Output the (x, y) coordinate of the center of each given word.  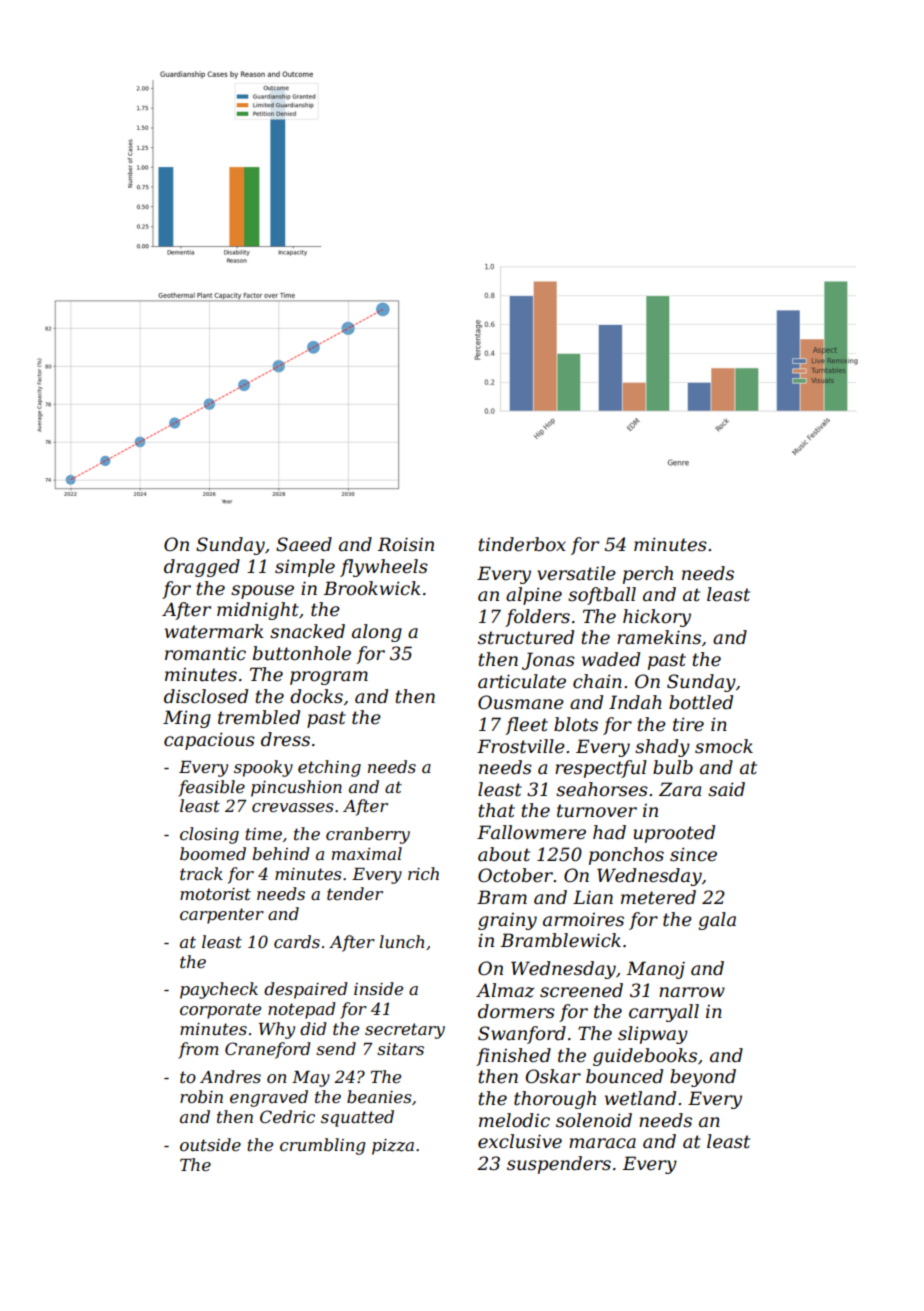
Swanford (522, 1035)
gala (717, 921)
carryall (664, 1013)
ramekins (659, 637)
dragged (202, 568)
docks (316, 696)
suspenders (559, 1165)
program (329, 678)
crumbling (322, 1146)
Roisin (405, 544)
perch (648, 575)
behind (280, 853)
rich (423, 873)
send (336, 1048)
